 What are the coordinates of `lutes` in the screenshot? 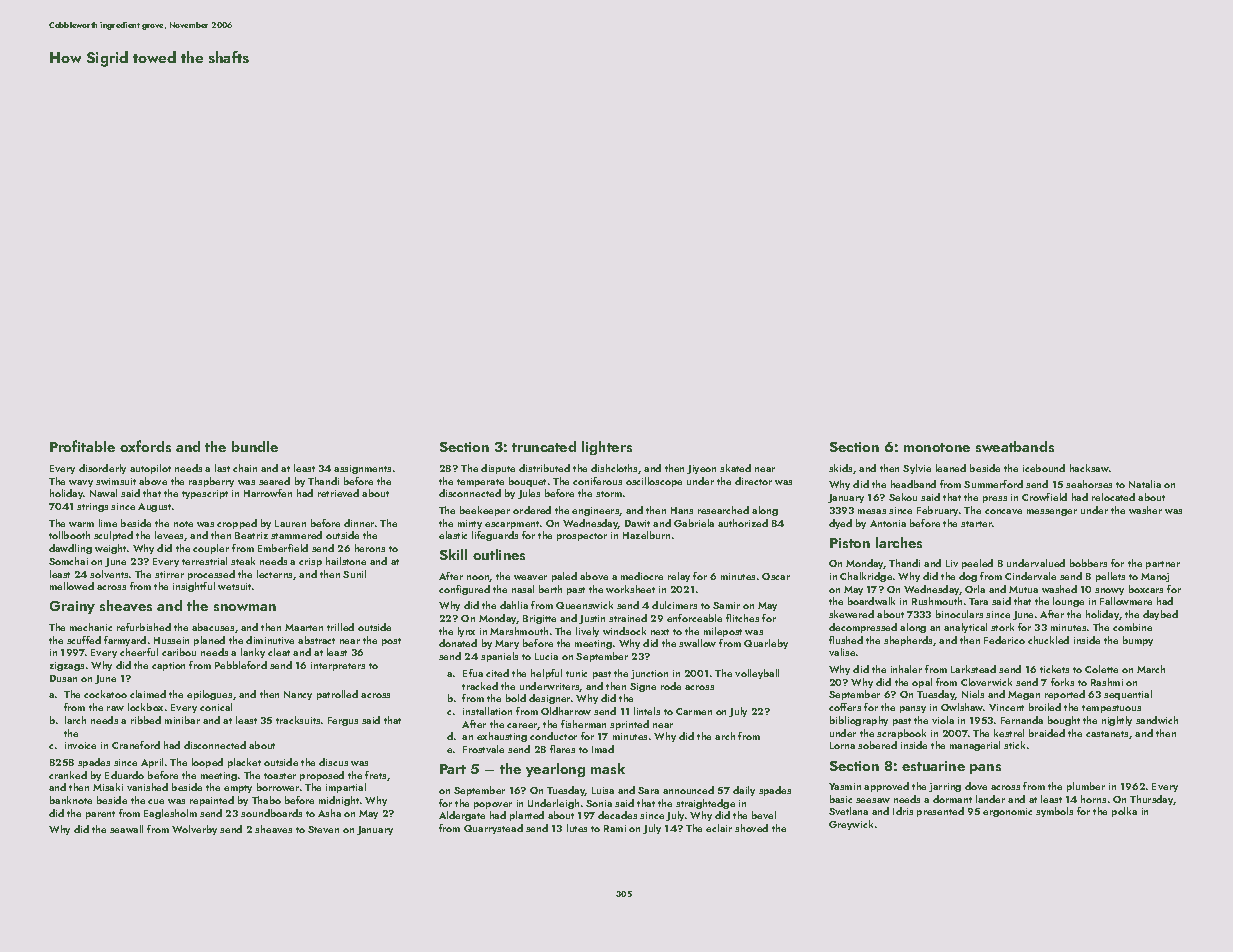 It's located at (577, 828).
